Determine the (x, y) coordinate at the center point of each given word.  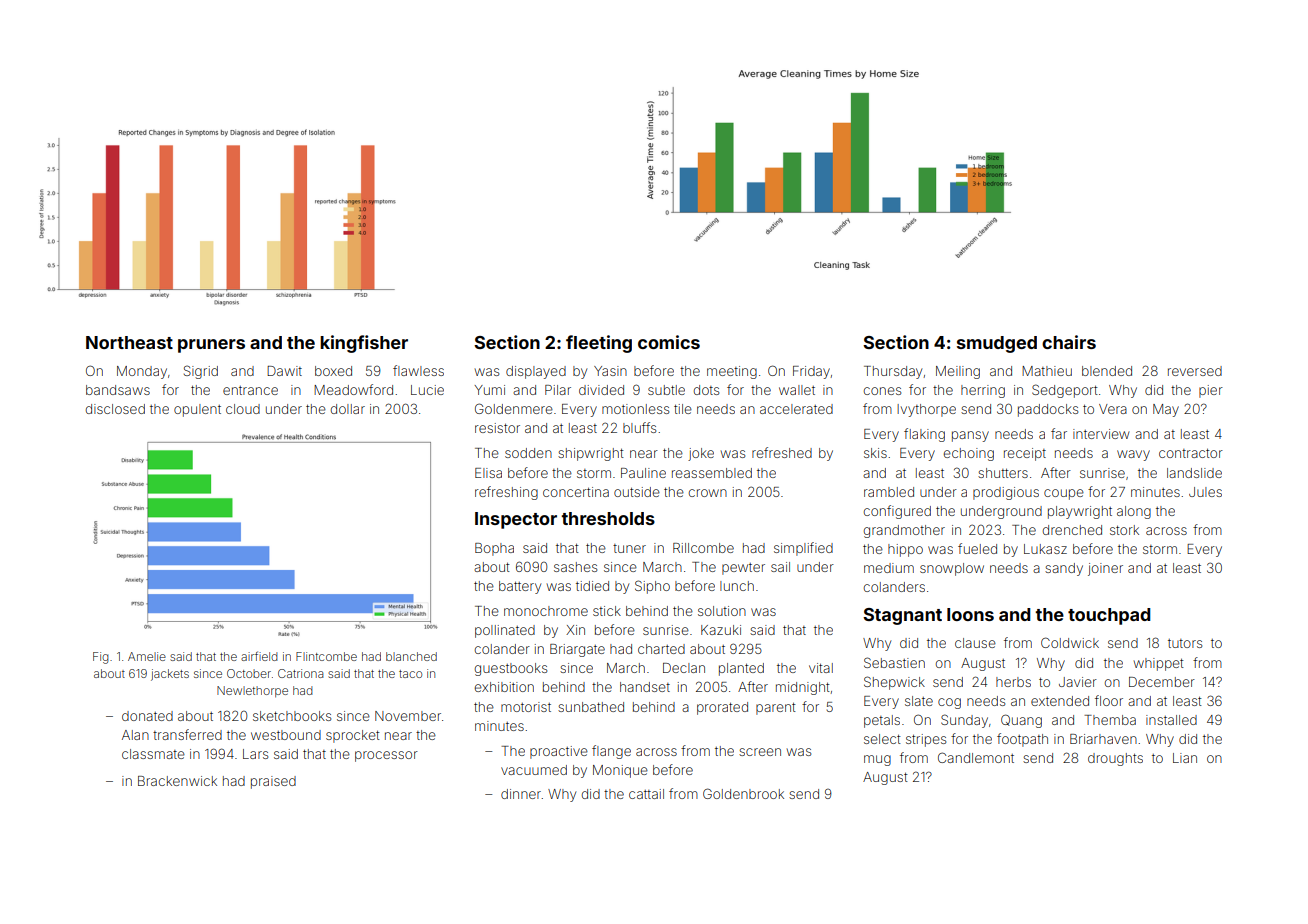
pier (1211, 391)
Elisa (488, 473)
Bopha (494, 549)
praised (273, 782)
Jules (1205, 492)
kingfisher (364, 344)
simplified (803, 549)
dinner (521, 794)
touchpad (1109, 616)
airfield (259, 656)
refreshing (506, 493)
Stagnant (902, 616)
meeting (732, 372)
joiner (1105, 569)
